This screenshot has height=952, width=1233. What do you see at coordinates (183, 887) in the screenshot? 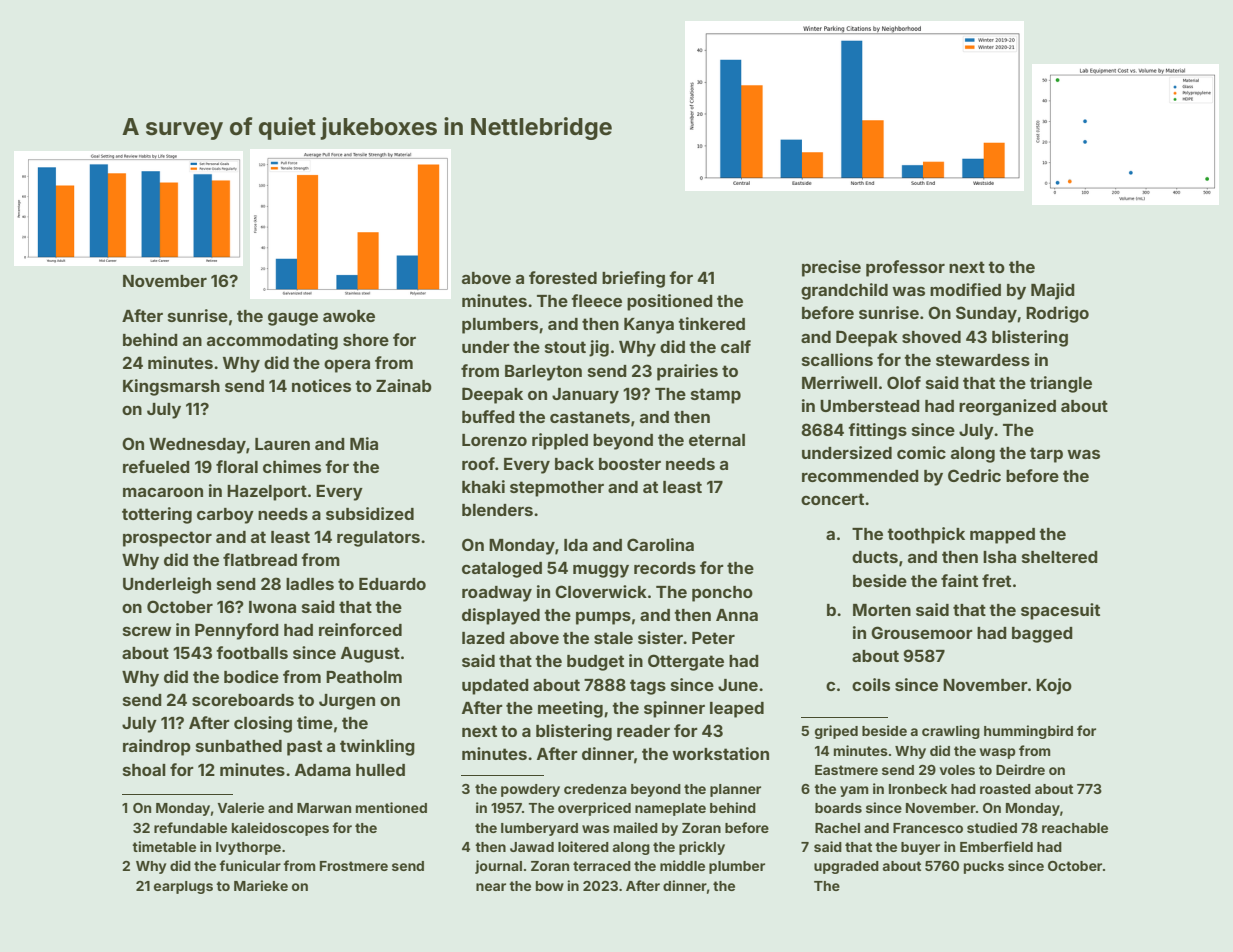
I see `earplugs` at bounding box center [183, 887].
